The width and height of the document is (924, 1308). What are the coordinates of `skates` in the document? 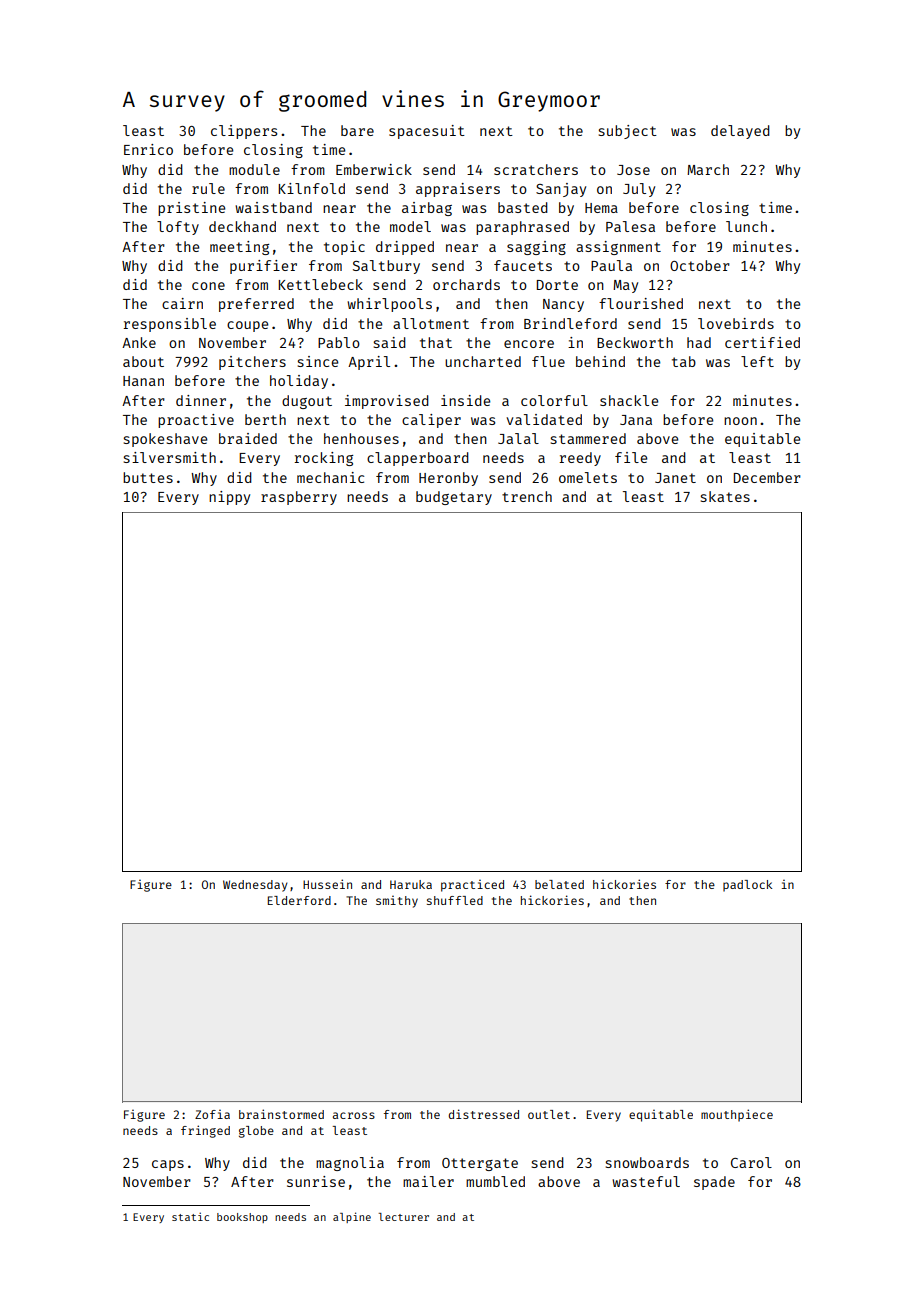 It's located at (725, 496).
